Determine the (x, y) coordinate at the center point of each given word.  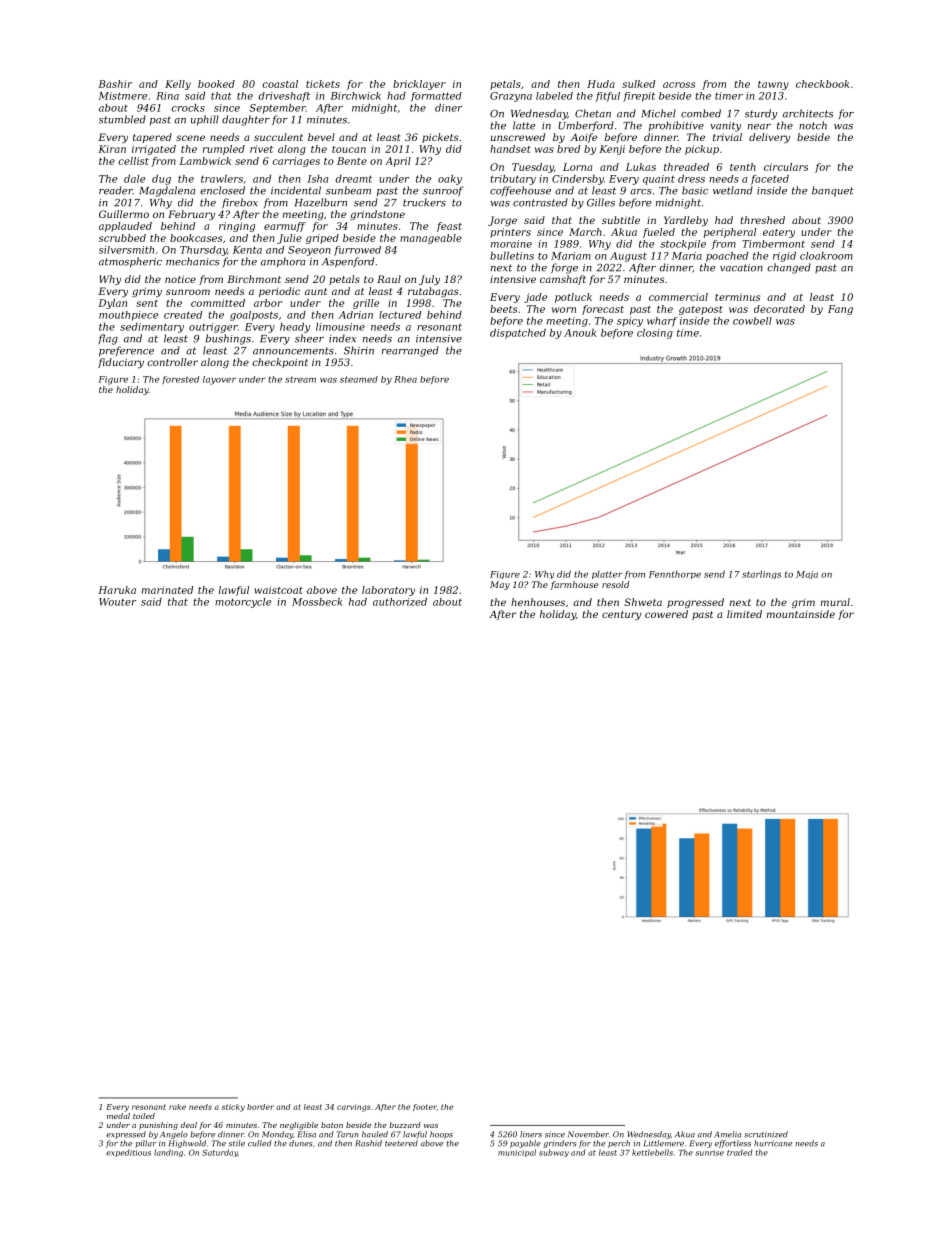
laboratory (388, 591)
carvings (354, 1108)
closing (655, 334)
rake (177, 1107)
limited (744, 614)
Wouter (117, 602)
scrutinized (766, 1134)
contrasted (540, 202)
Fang (840, 310)
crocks (188, 108)
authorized (400, 602)
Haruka (117, 590)
